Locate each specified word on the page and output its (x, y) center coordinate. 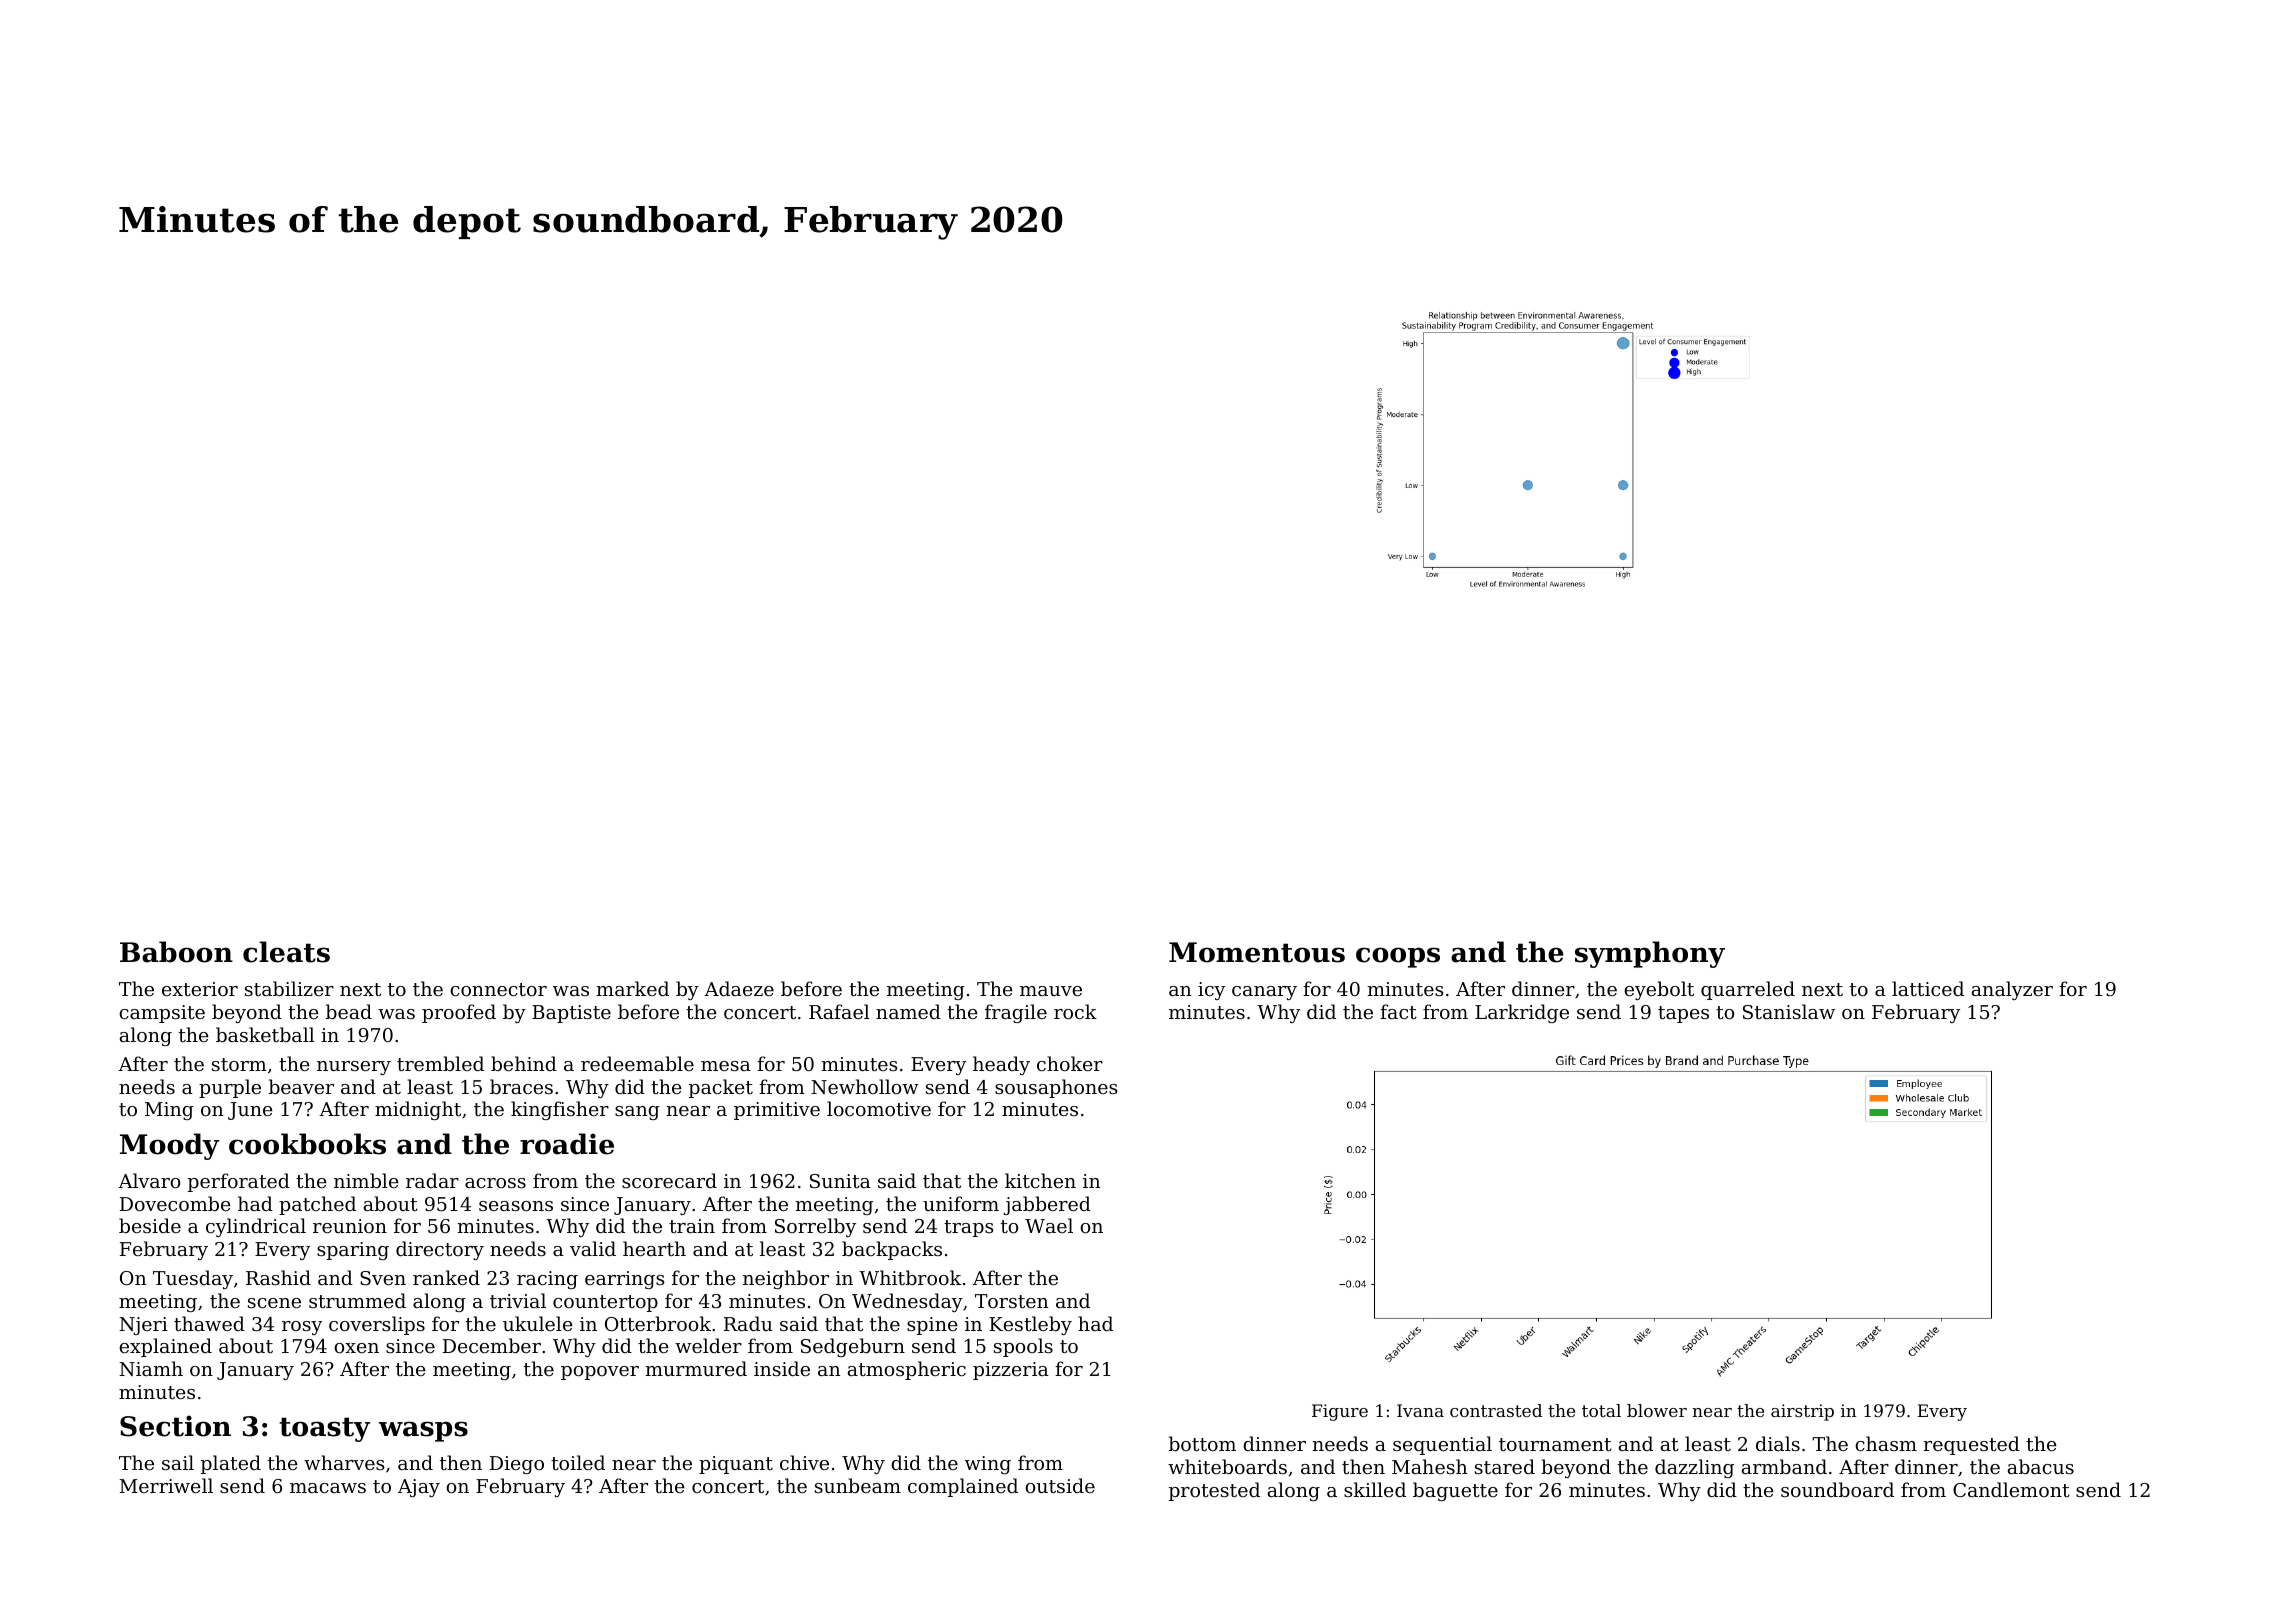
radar (432, 1180)
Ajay (419, 1488)
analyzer (2012, 990)
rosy (302, 1328)
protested (1214, 1491)
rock (1075, 1011)
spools (1023, 1347)
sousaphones (1056, 1088)
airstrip (1802, 1412)
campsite (162, 1014)
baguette (1455, 1491)
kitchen (1040, 1180)
